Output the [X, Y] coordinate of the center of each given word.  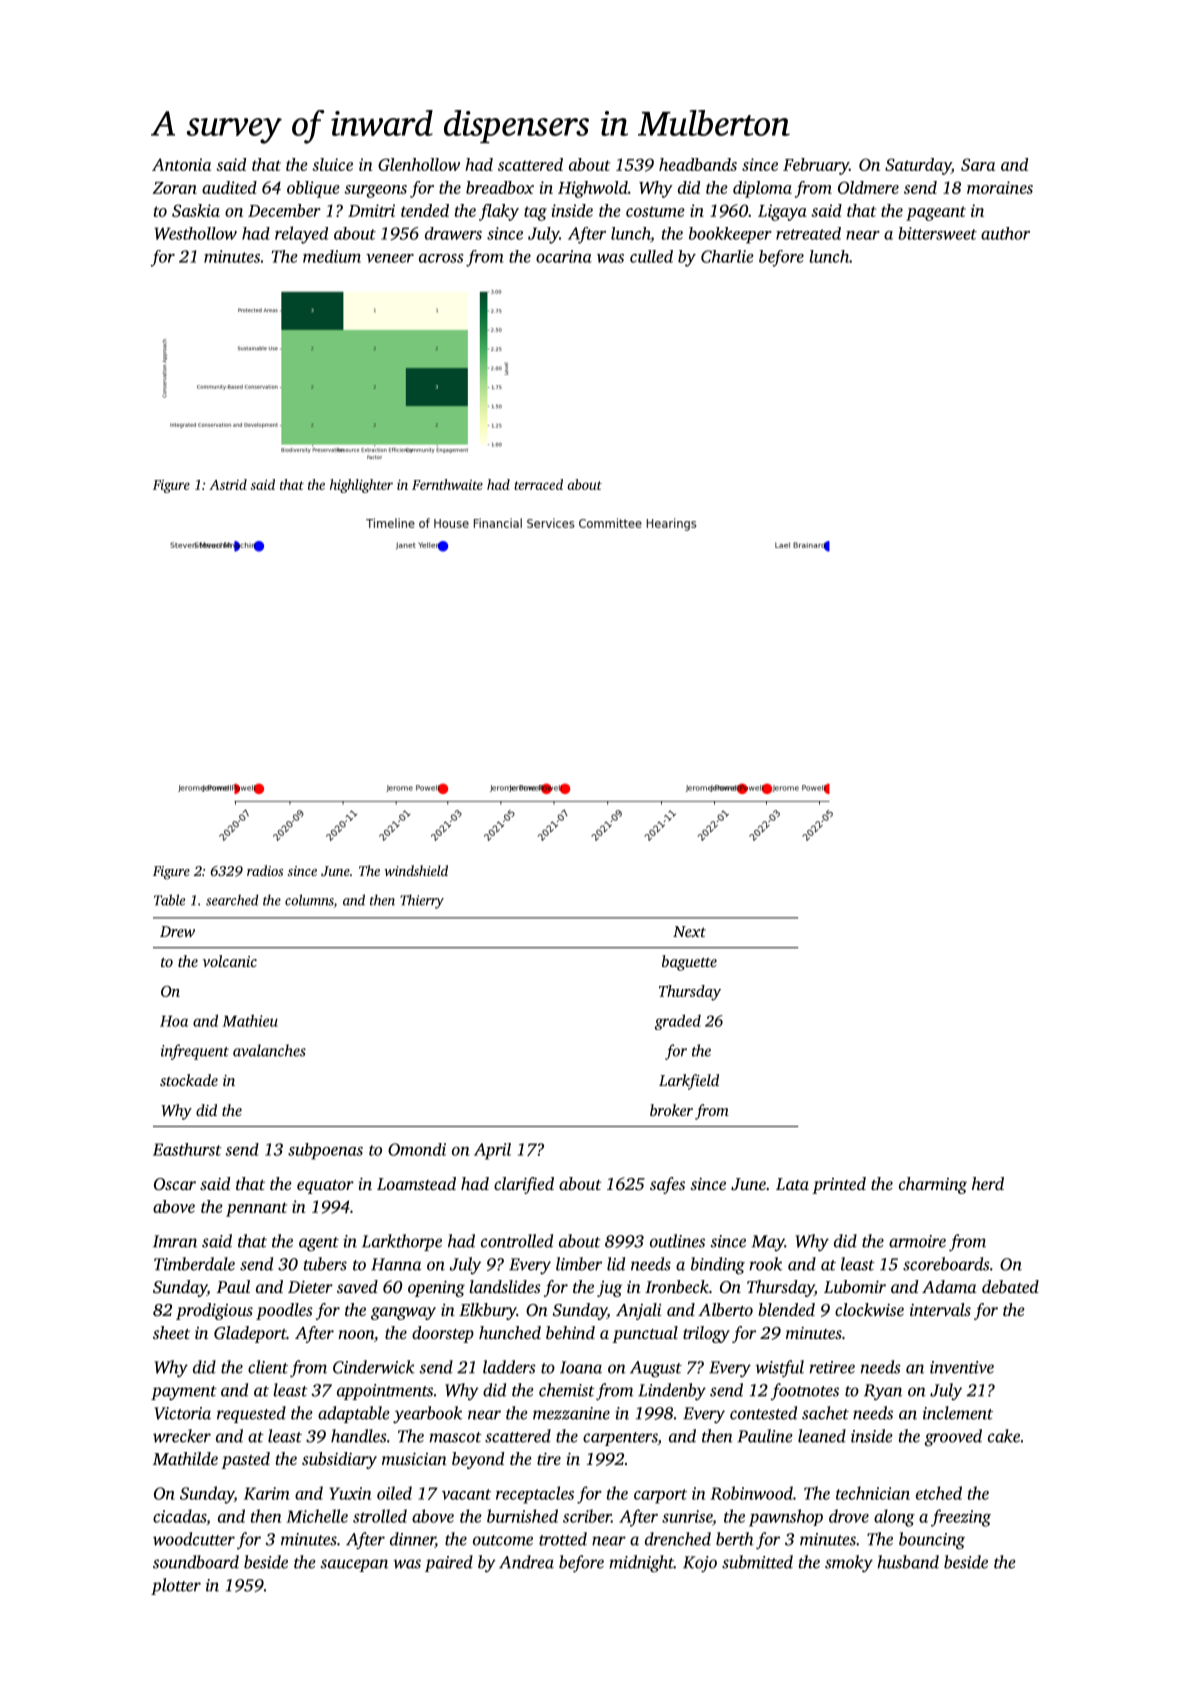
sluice [332, 164]
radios [265, 870]
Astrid [228, 484]
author [1005, 233]
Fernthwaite [447, 484]
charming [933, 1185]
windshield [416, 870]
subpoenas [325, 1151]
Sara [978, 164]
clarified [524, 1185]
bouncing [932, 1541]
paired [449, 1563]
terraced [538, 484]
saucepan [354, 1565]
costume [655, 211]
